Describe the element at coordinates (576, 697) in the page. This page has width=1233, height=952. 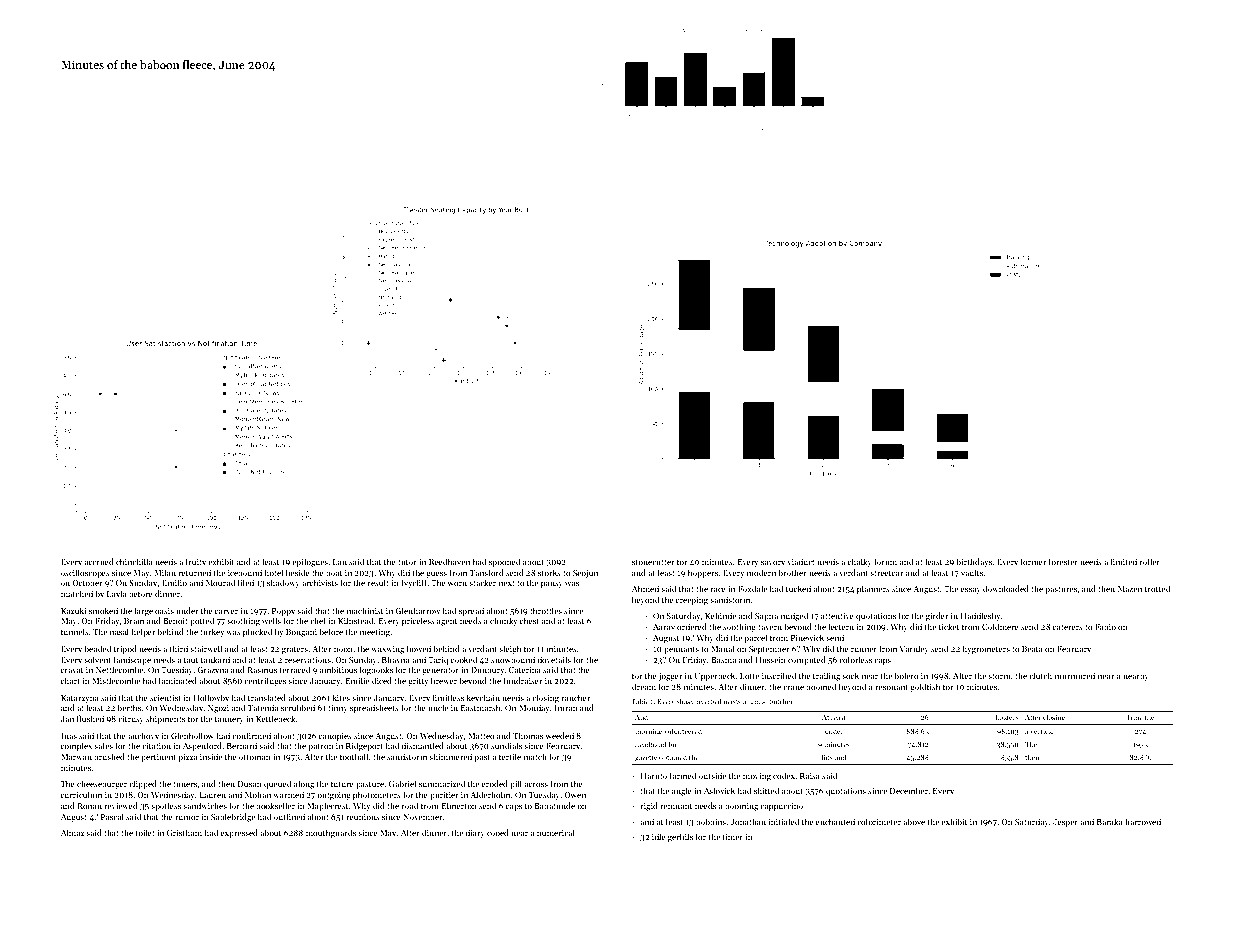
I see `rancher` at that location.
